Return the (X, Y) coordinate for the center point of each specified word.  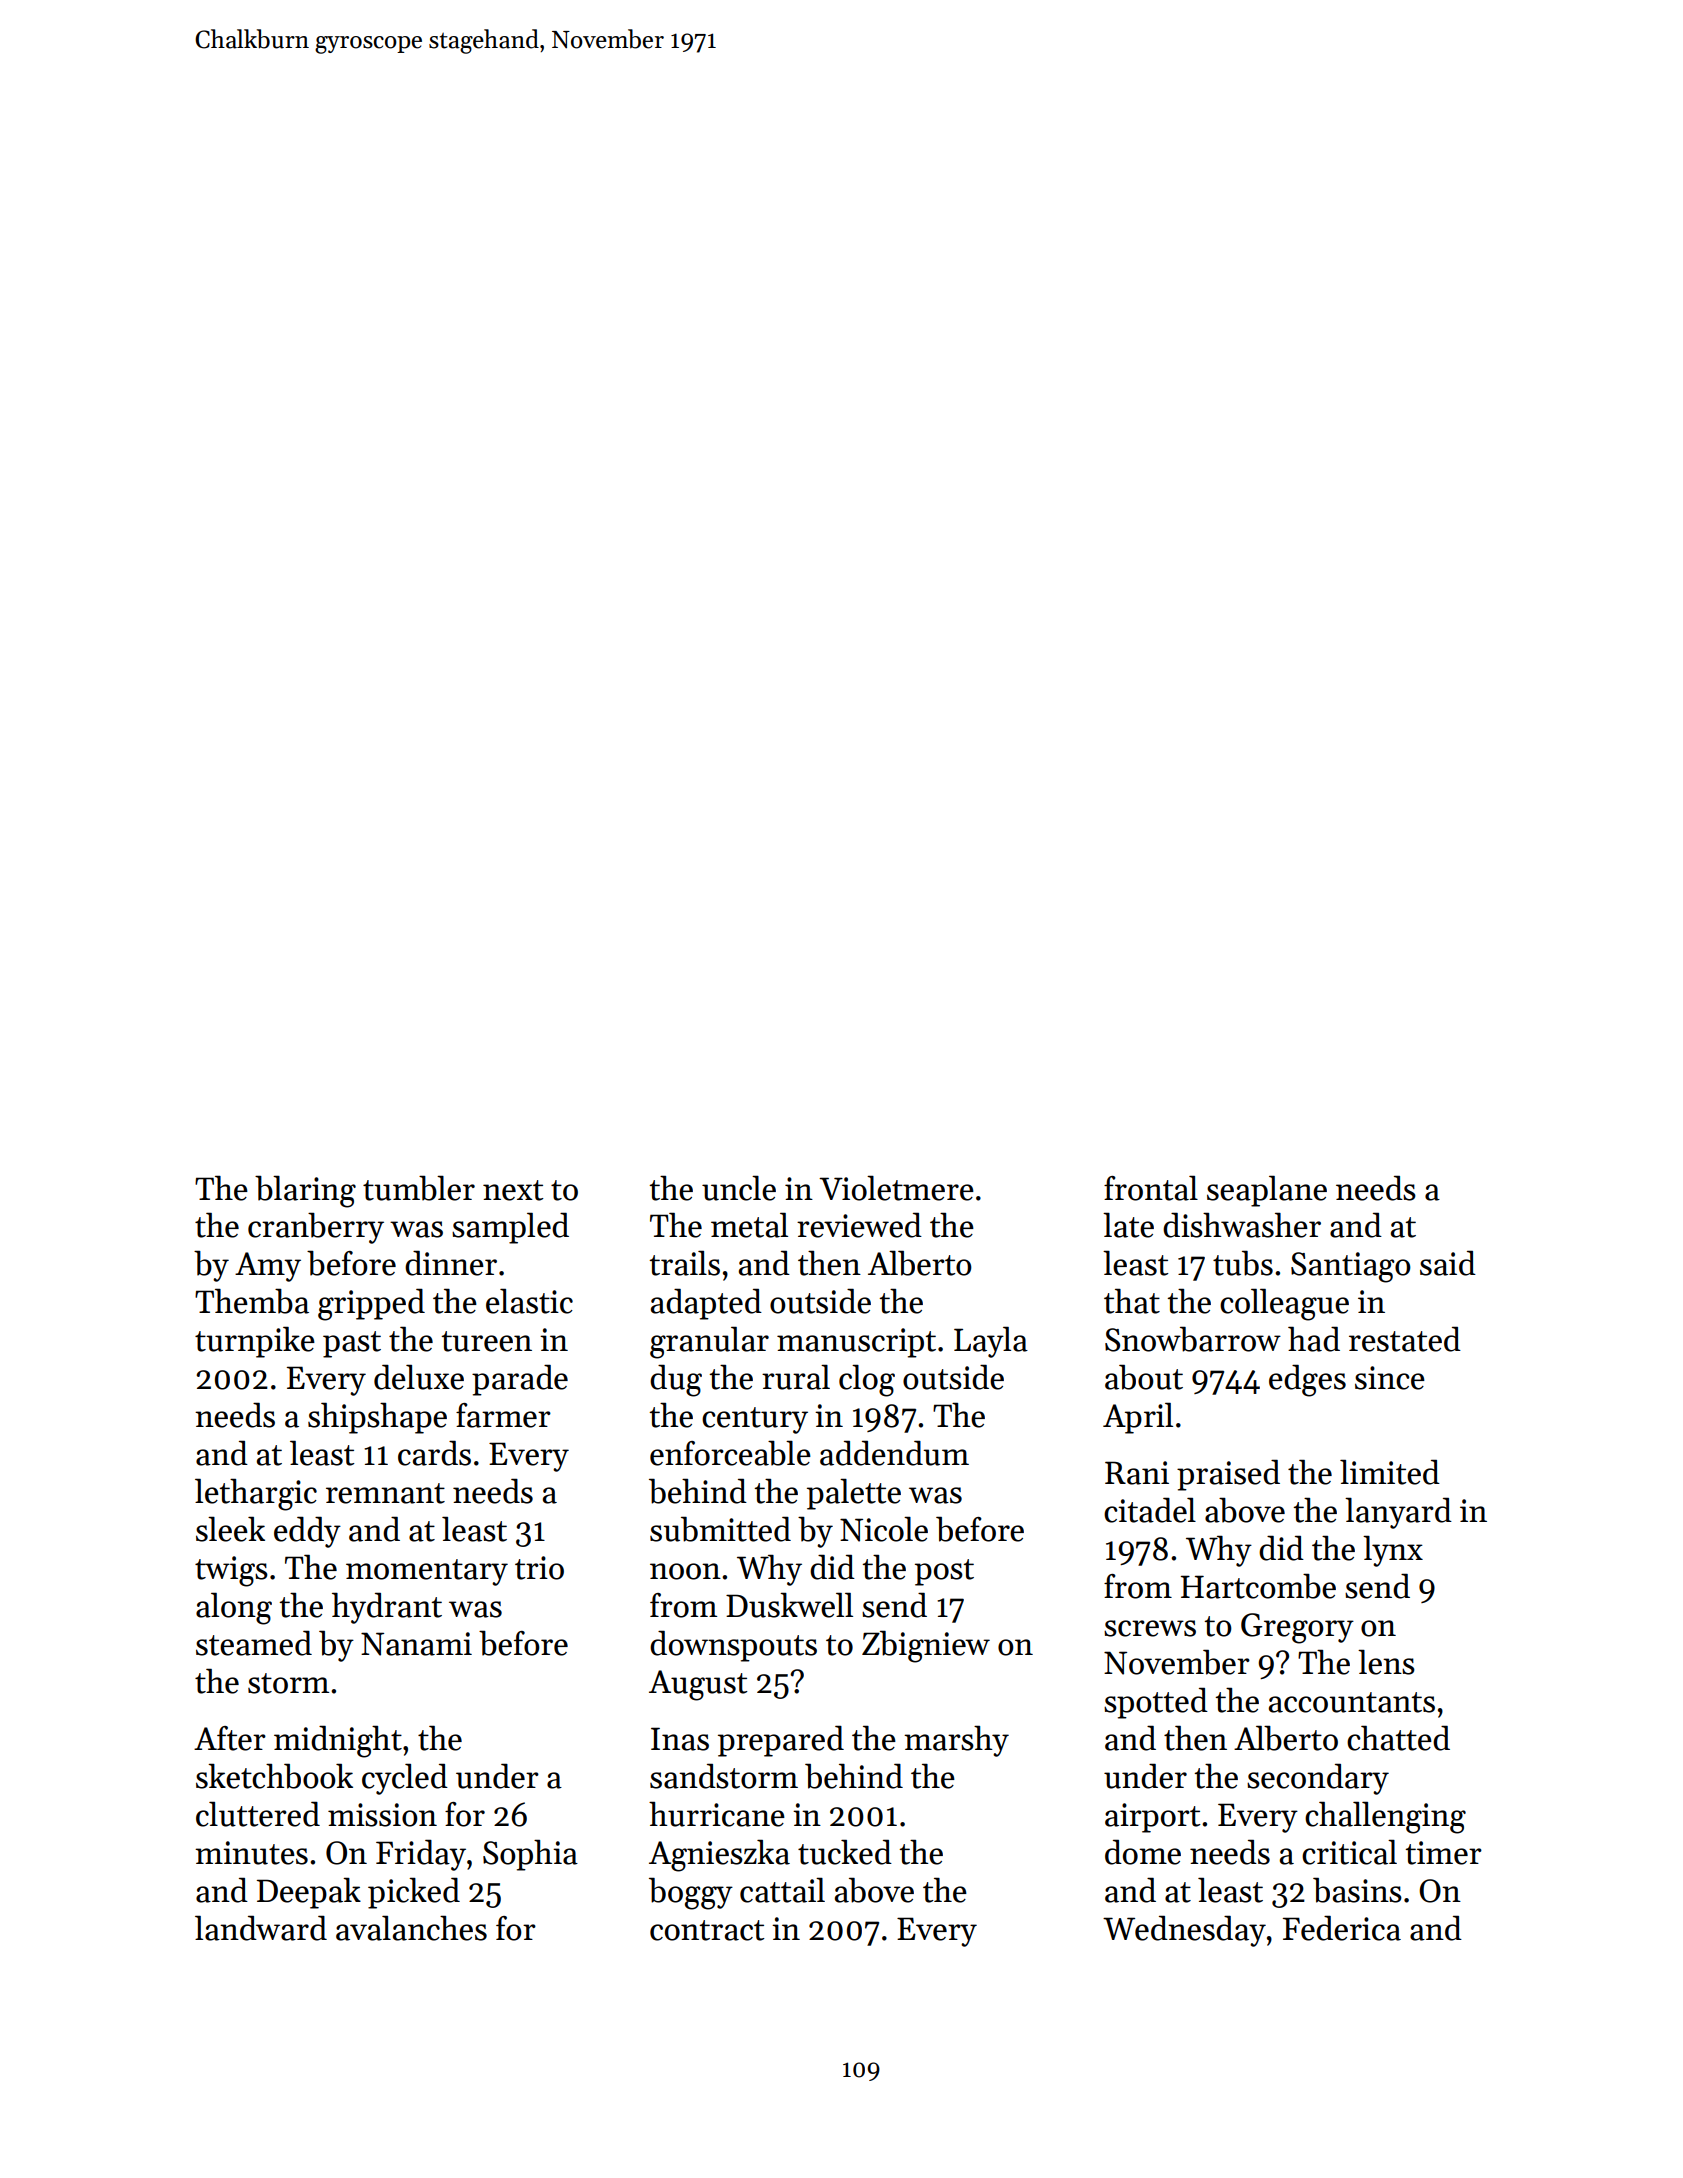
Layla (991, 1342)
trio (539, 1568)
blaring (305, 1191)
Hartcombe (1258, 1586)
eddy (307, 1532)
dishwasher (1242, 1225)
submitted (720, 1529)
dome (1143, 1852)
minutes (251, 1853)
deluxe (419, 1377)
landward (261, 1928)
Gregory (1297, 1628)
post (944, 1572)
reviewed (859, 1225)
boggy (691, 1893)
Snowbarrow (1193, 1339)
